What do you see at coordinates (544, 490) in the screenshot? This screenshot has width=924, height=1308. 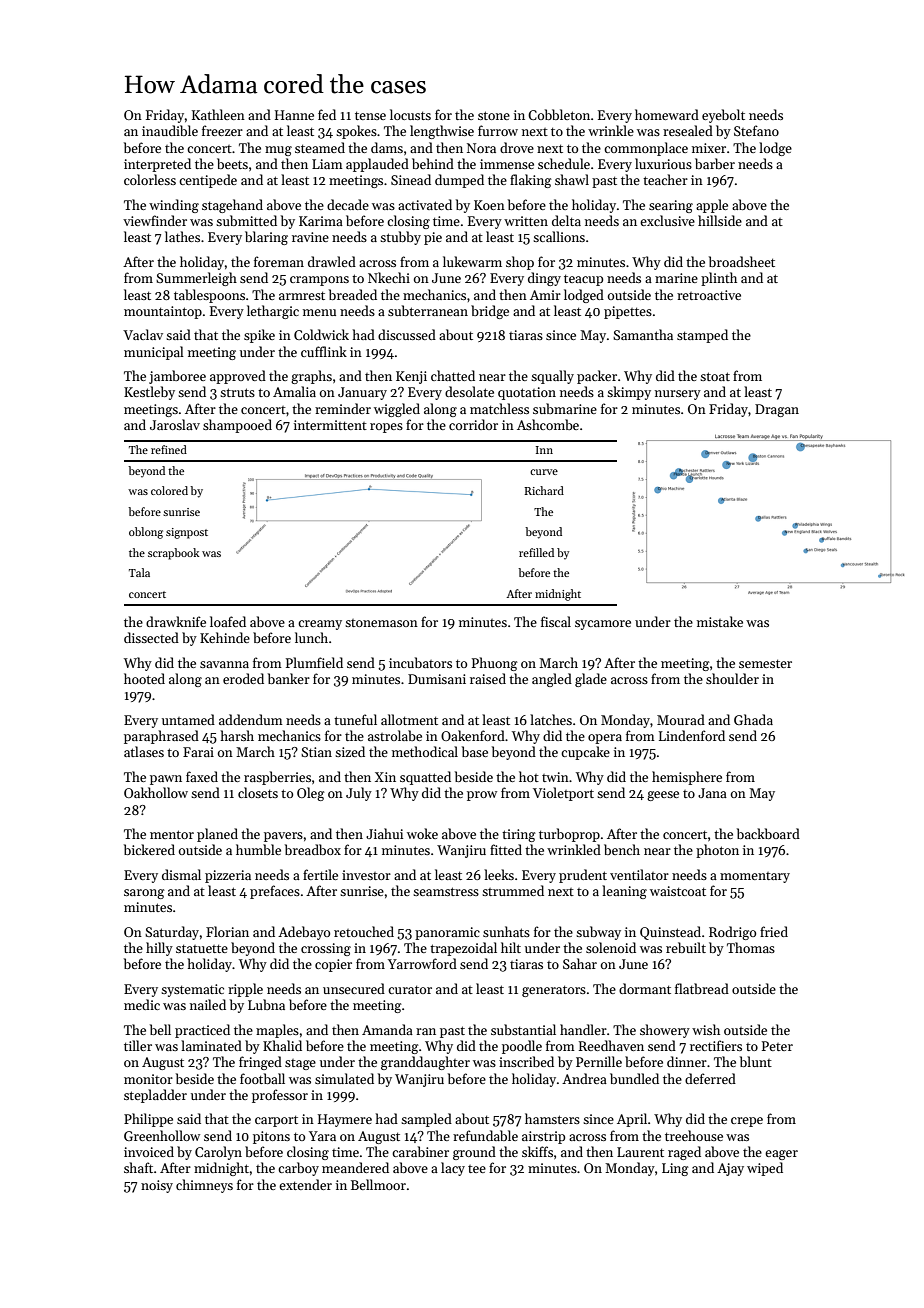 I see `Richard` at bounding box center [544, 490].
